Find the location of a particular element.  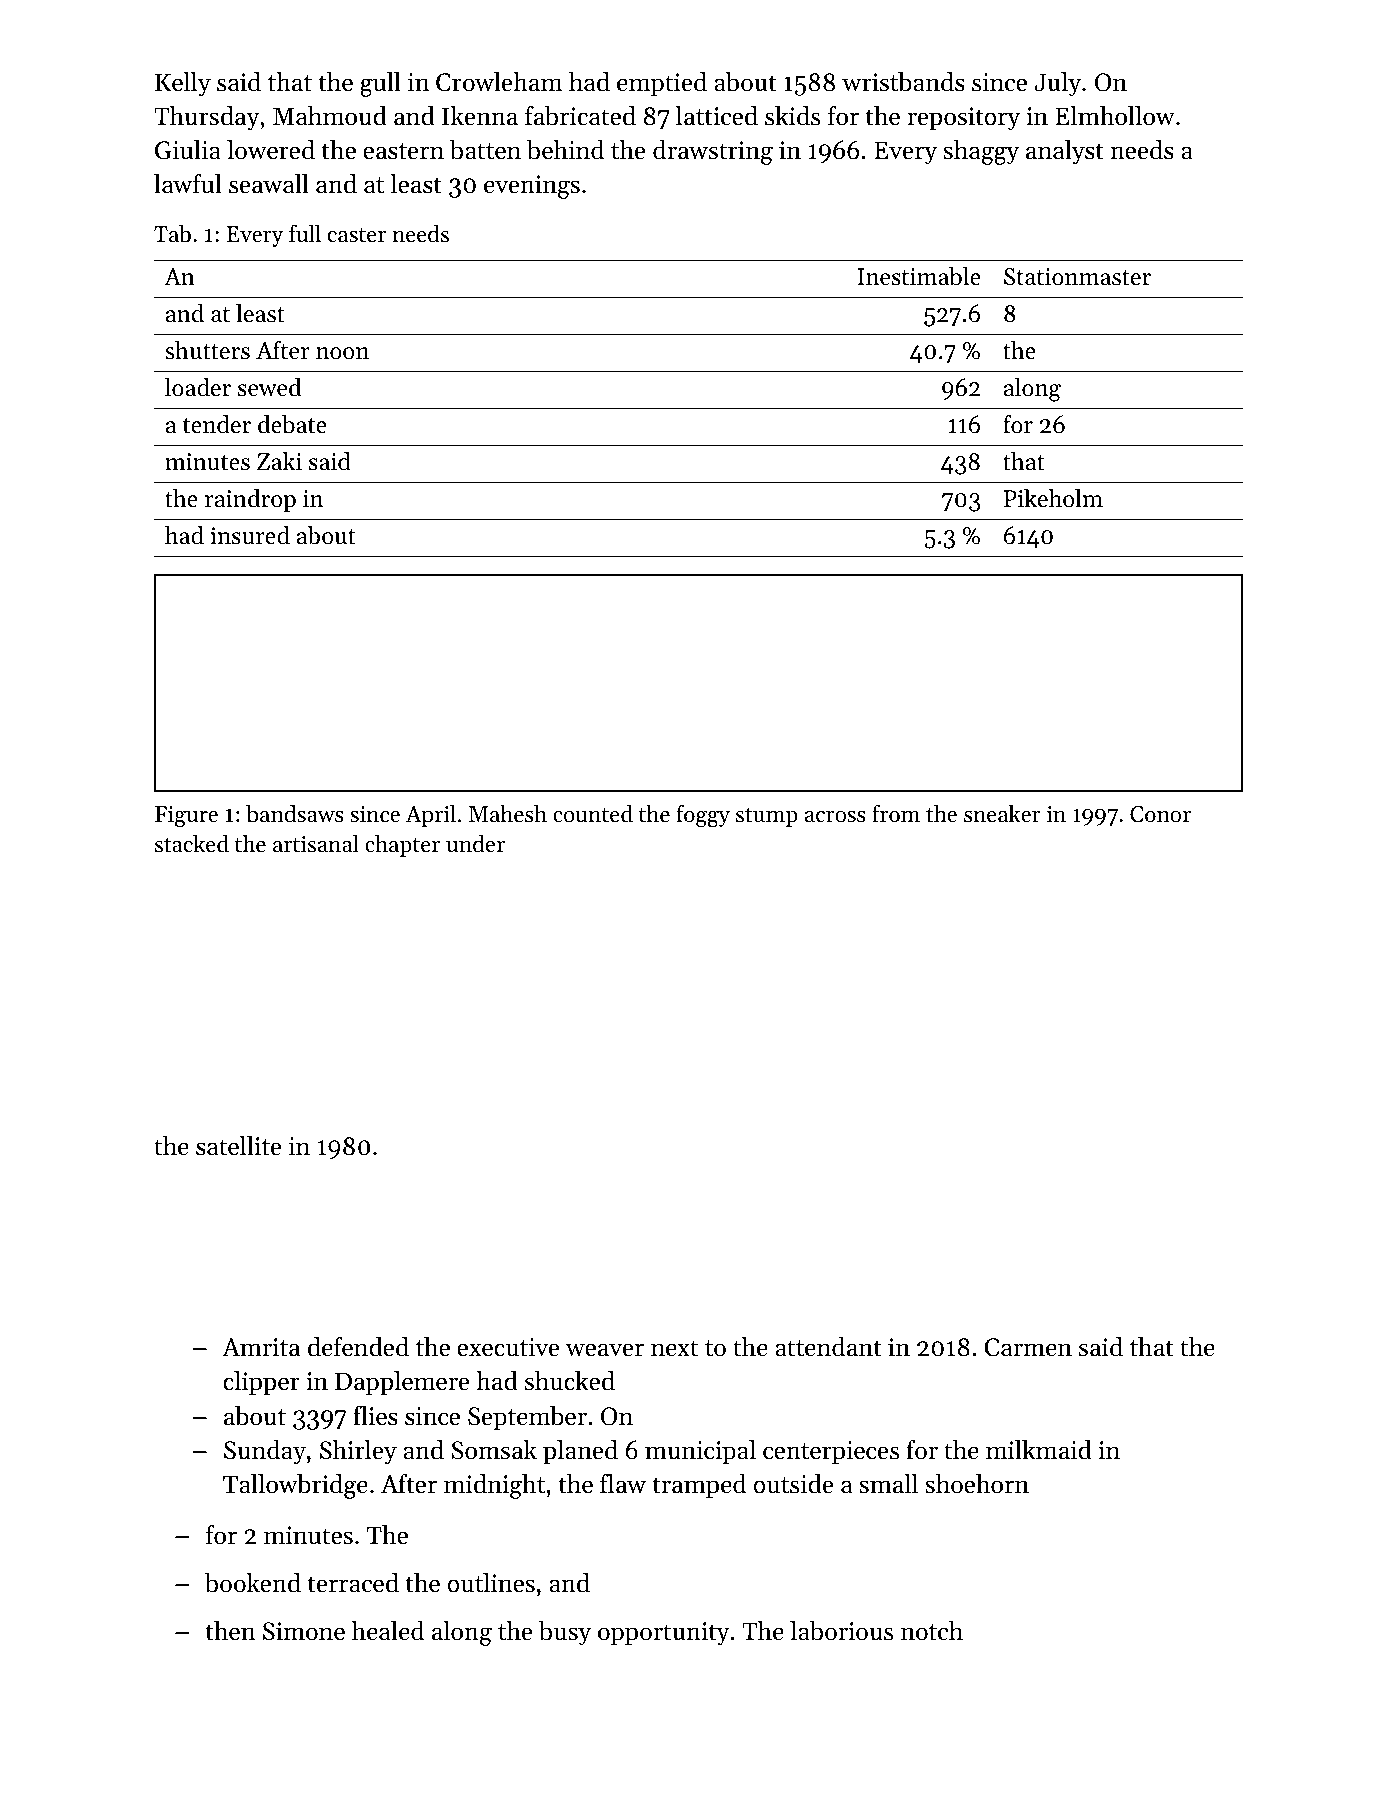

Carmen is located at coordinates (1028, 1347).
